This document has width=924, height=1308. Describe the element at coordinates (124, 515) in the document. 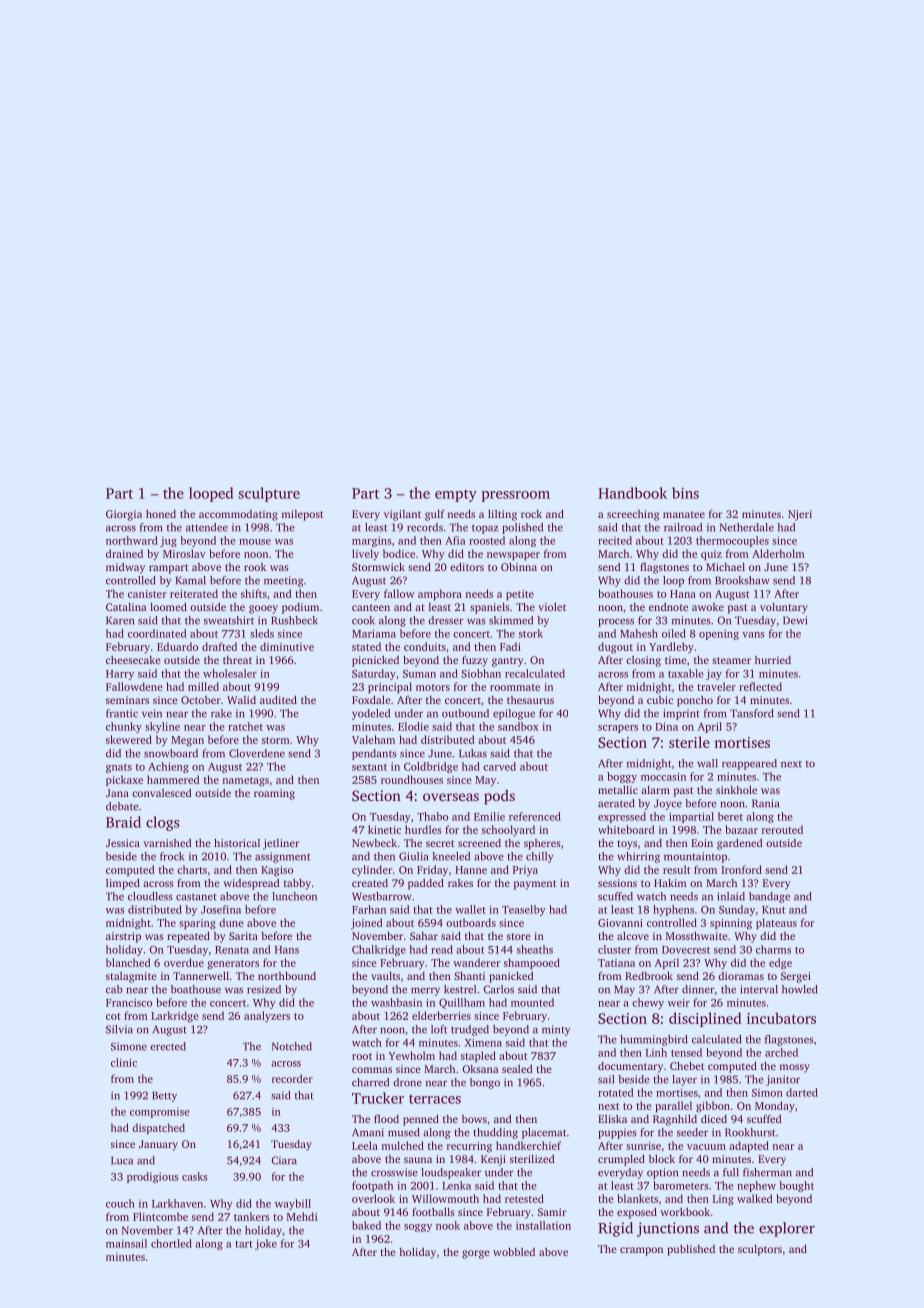

I see `Giorgia` at that location.
